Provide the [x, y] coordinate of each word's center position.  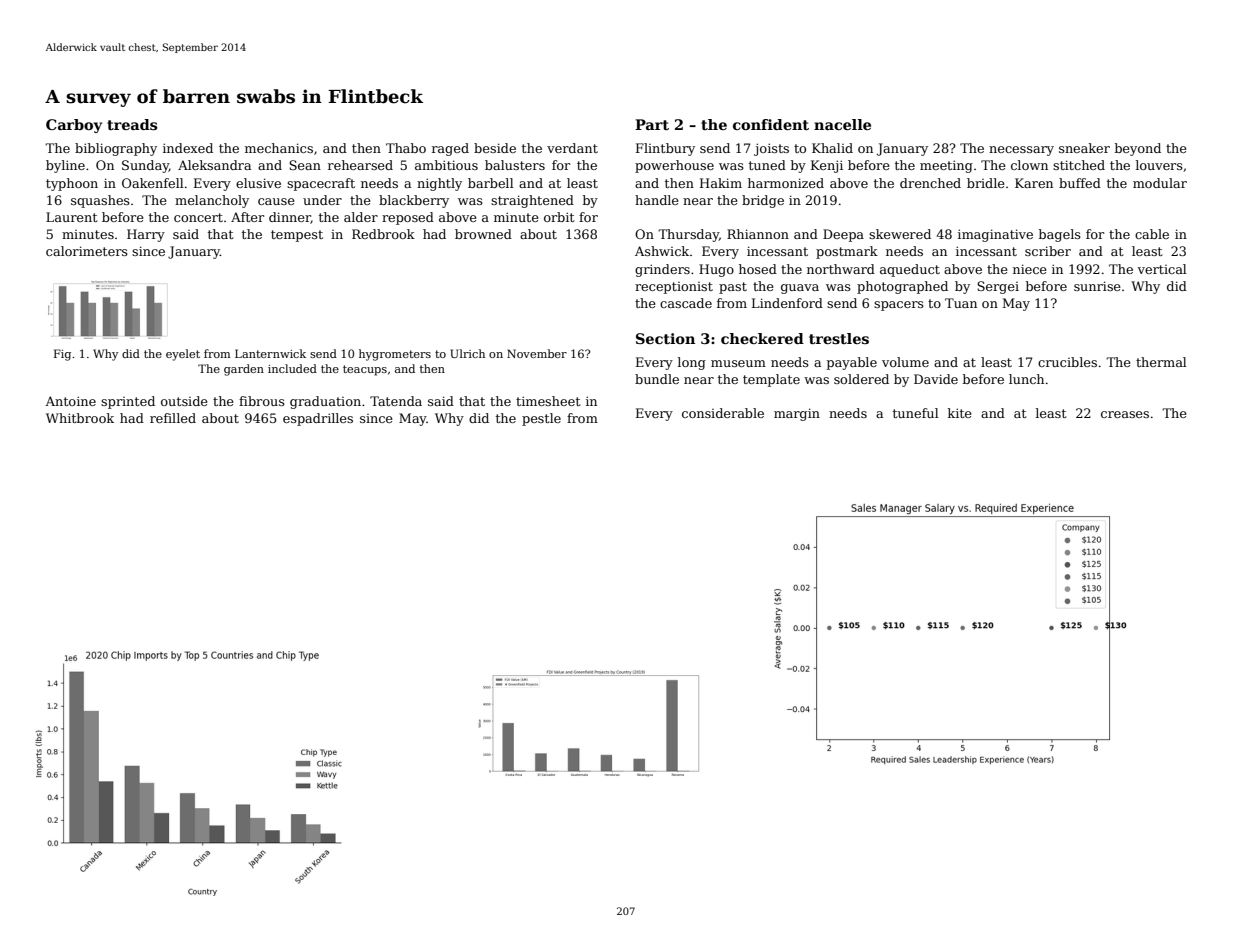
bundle [657, 379]
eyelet [183, 355]
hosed [758, 269]
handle [657, 200]
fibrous [262, 401]
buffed [1080, 183]
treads [132, 124]
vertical [1162, 269]
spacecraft [321, 184]
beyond [1138, 149]
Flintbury [665, 149]
